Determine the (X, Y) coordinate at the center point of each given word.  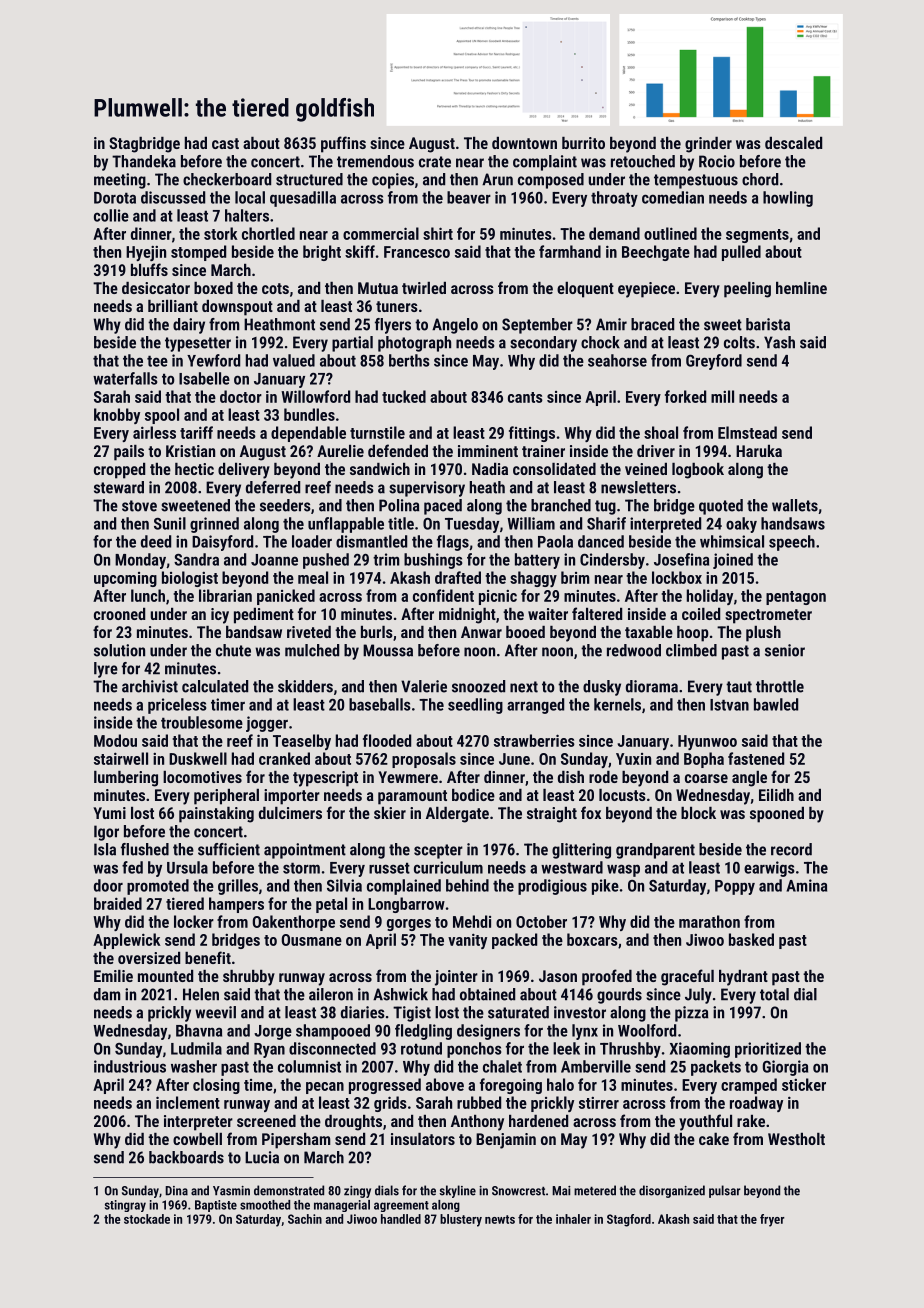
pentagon (796, 598)
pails (129, 453)
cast (225, 143)
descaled (793, 143)
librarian (225, 595)
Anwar (481, 632)
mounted (165, 976)
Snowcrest (518, 1191)
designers (488, 1032)
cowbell (197, 1139)
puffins (343, 144)
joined (733, 561)
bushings (433, 561)
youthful (705, 1122)
